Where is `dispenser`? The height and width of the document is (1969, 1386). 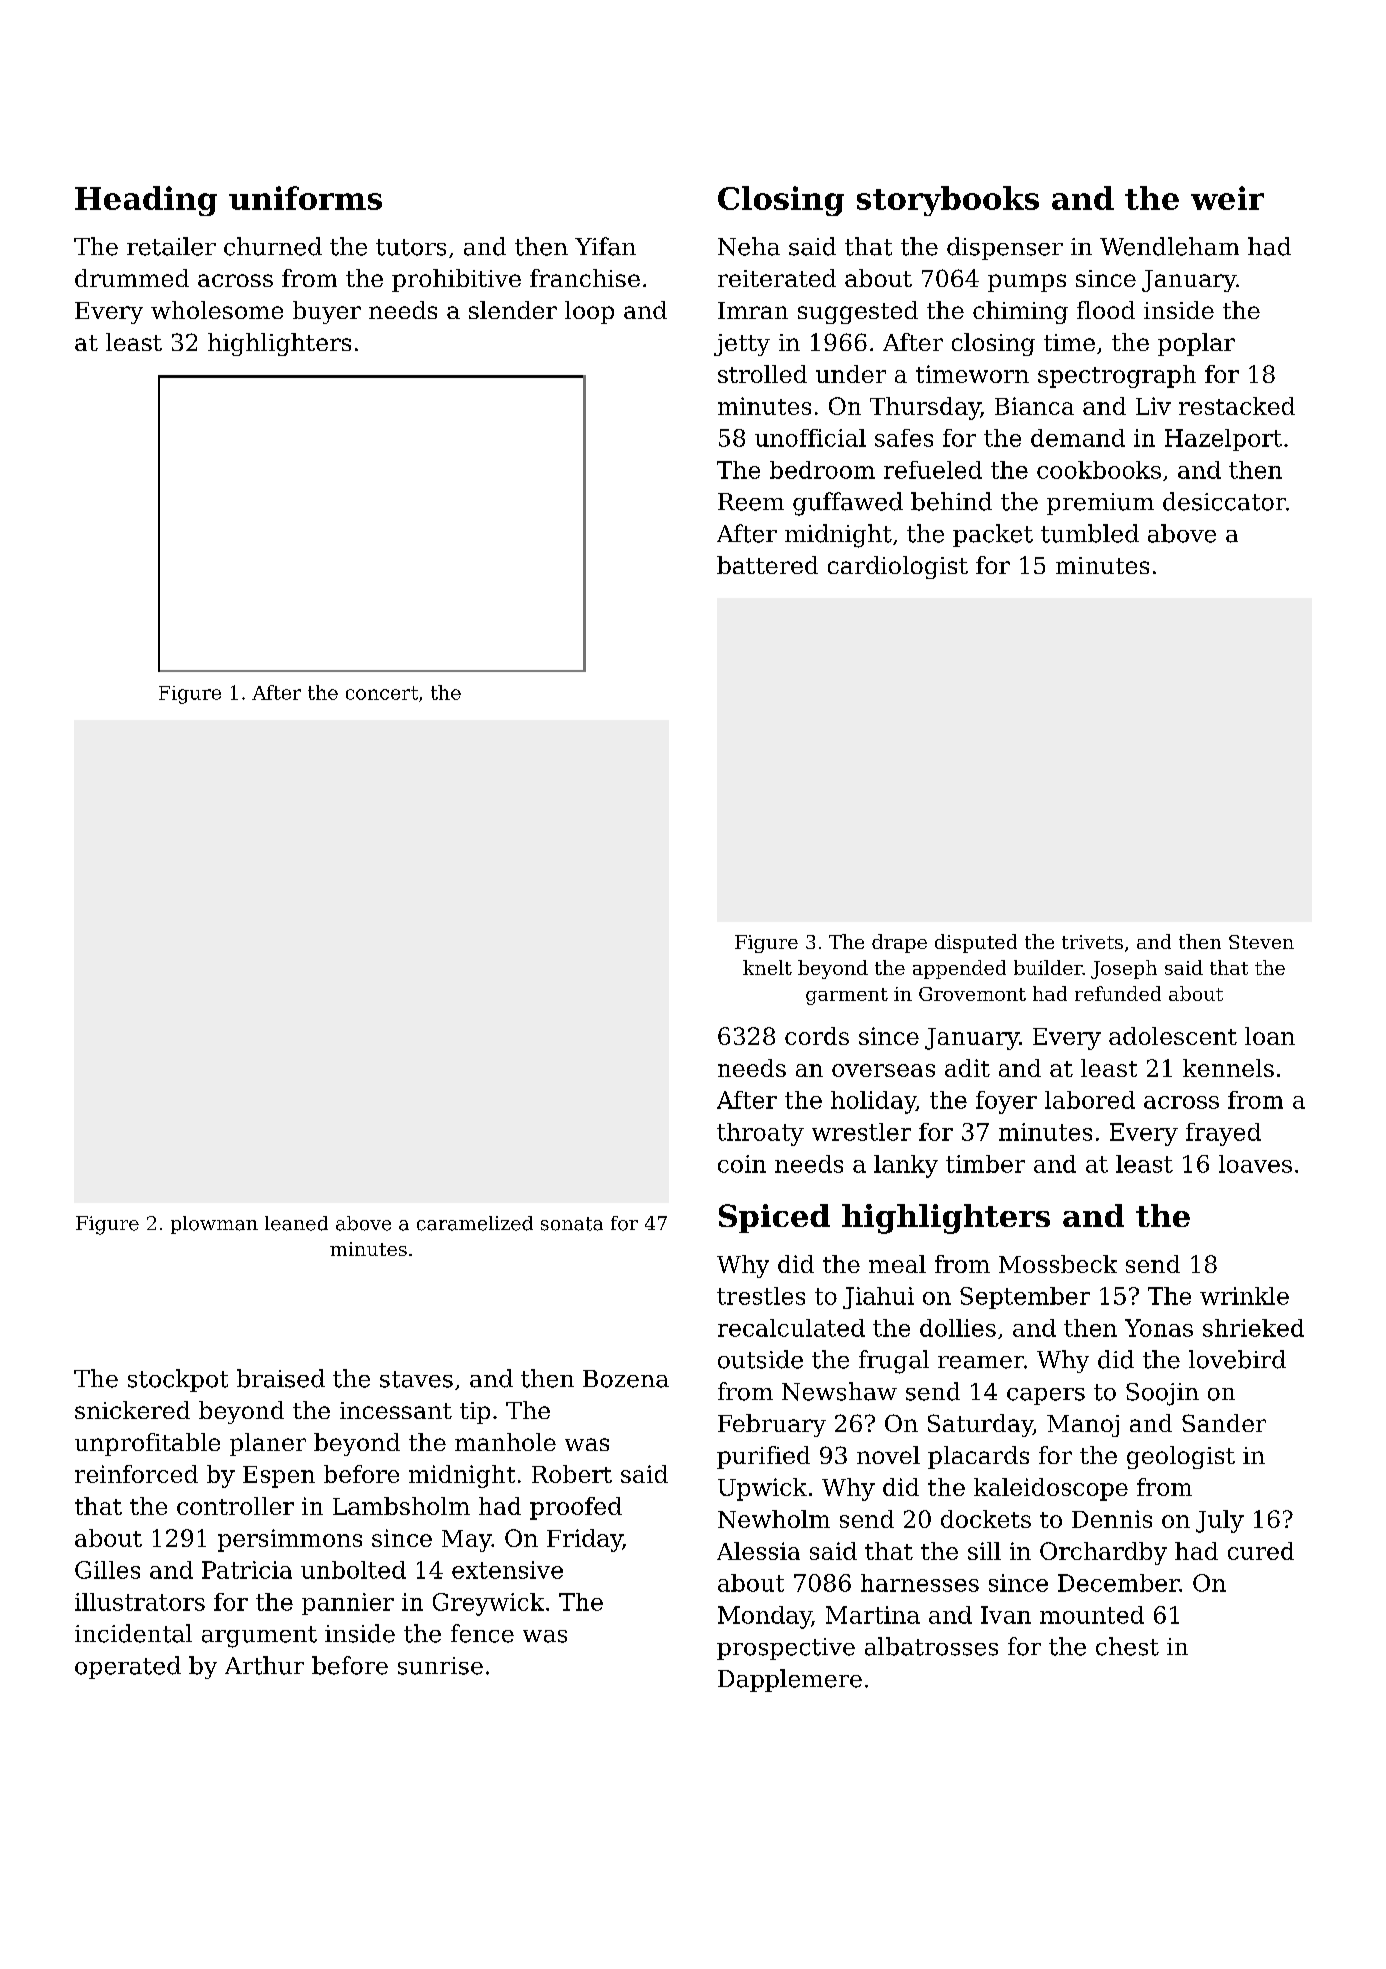 dispenser is located at coordinates (1005, 248).
